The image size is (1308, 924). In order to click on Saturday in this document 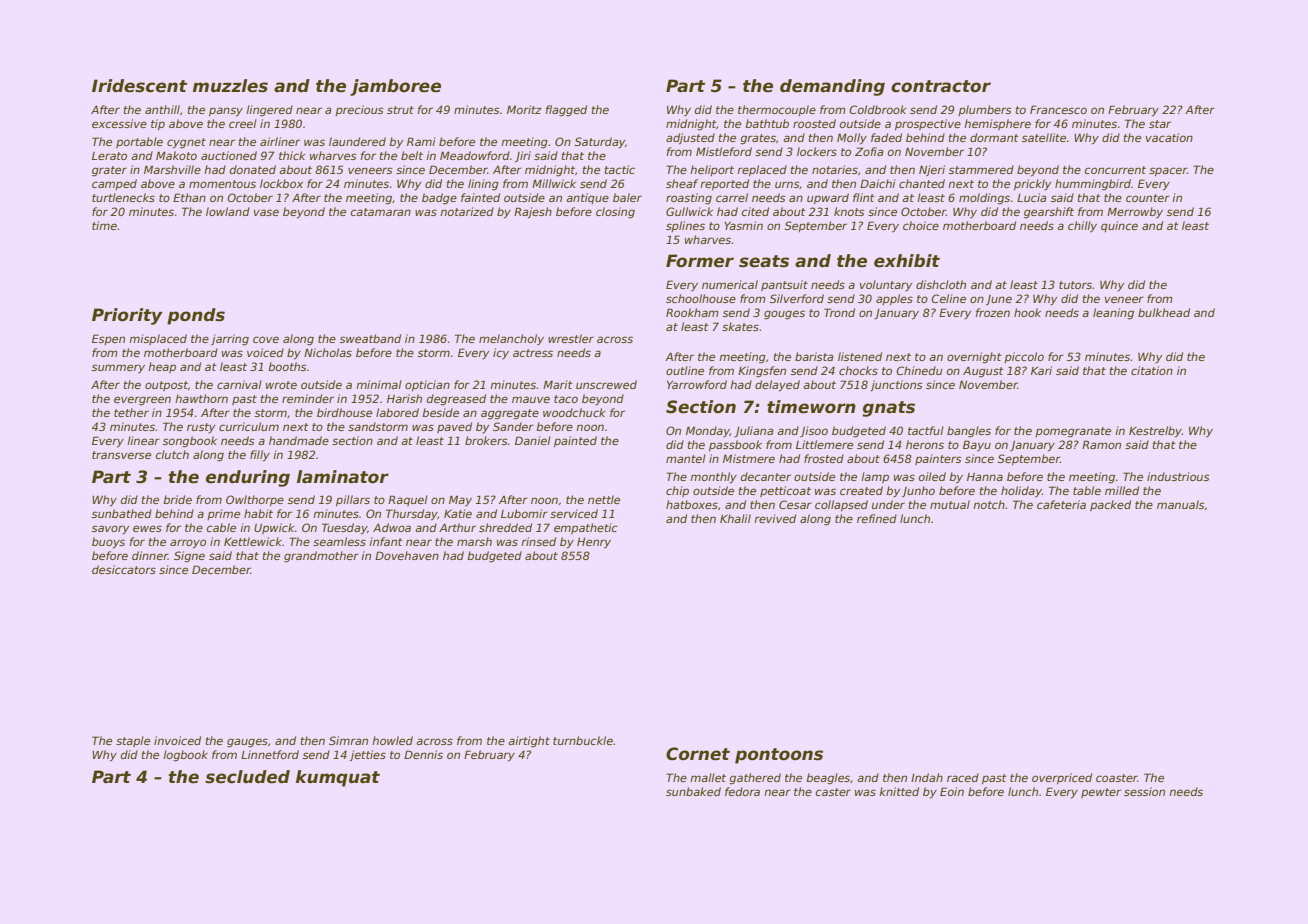, I will do `click(600, 143)`.
